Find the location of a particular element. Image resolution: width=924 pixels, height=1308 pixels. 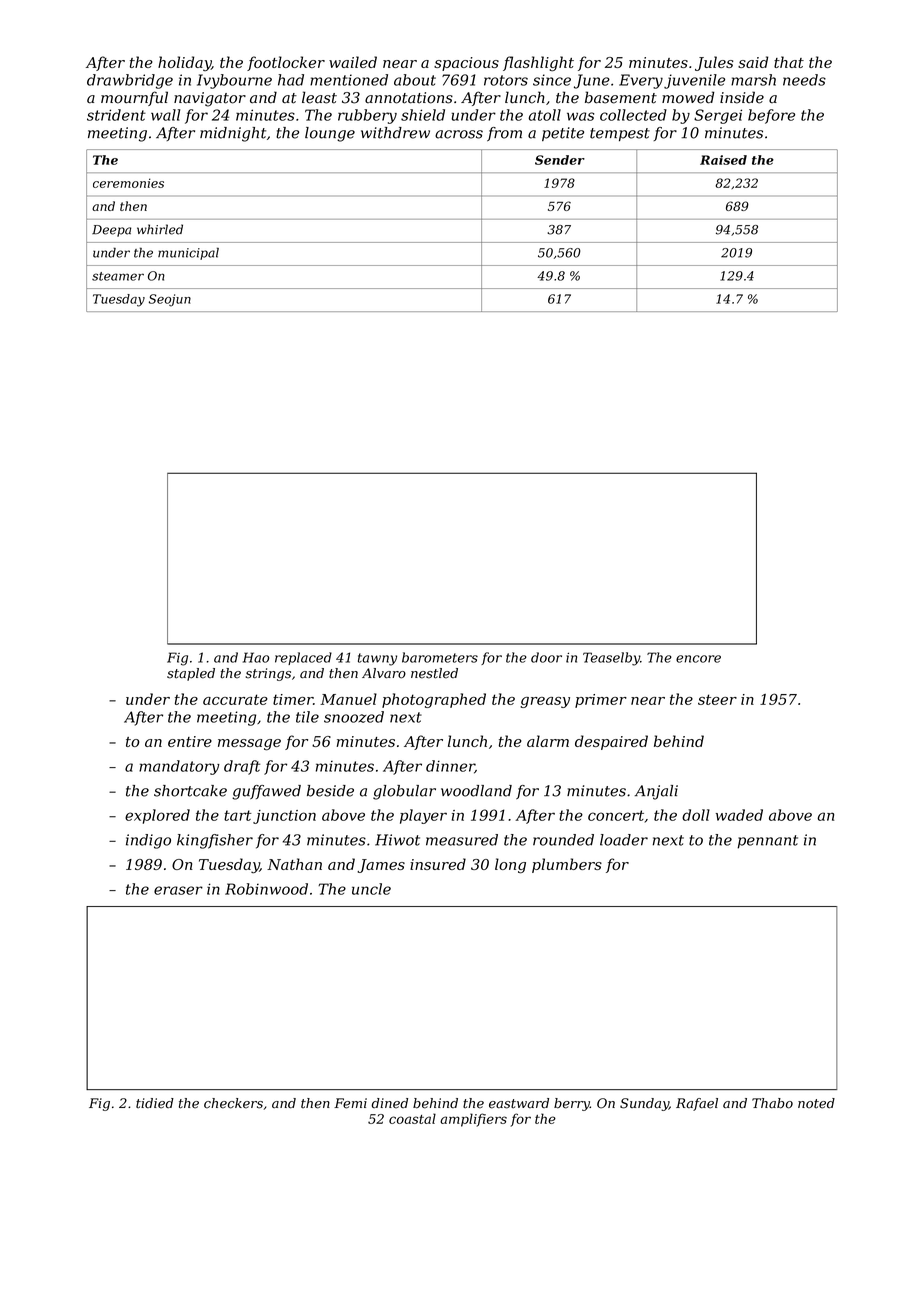

wailed is located at coordinates (353, 62).
